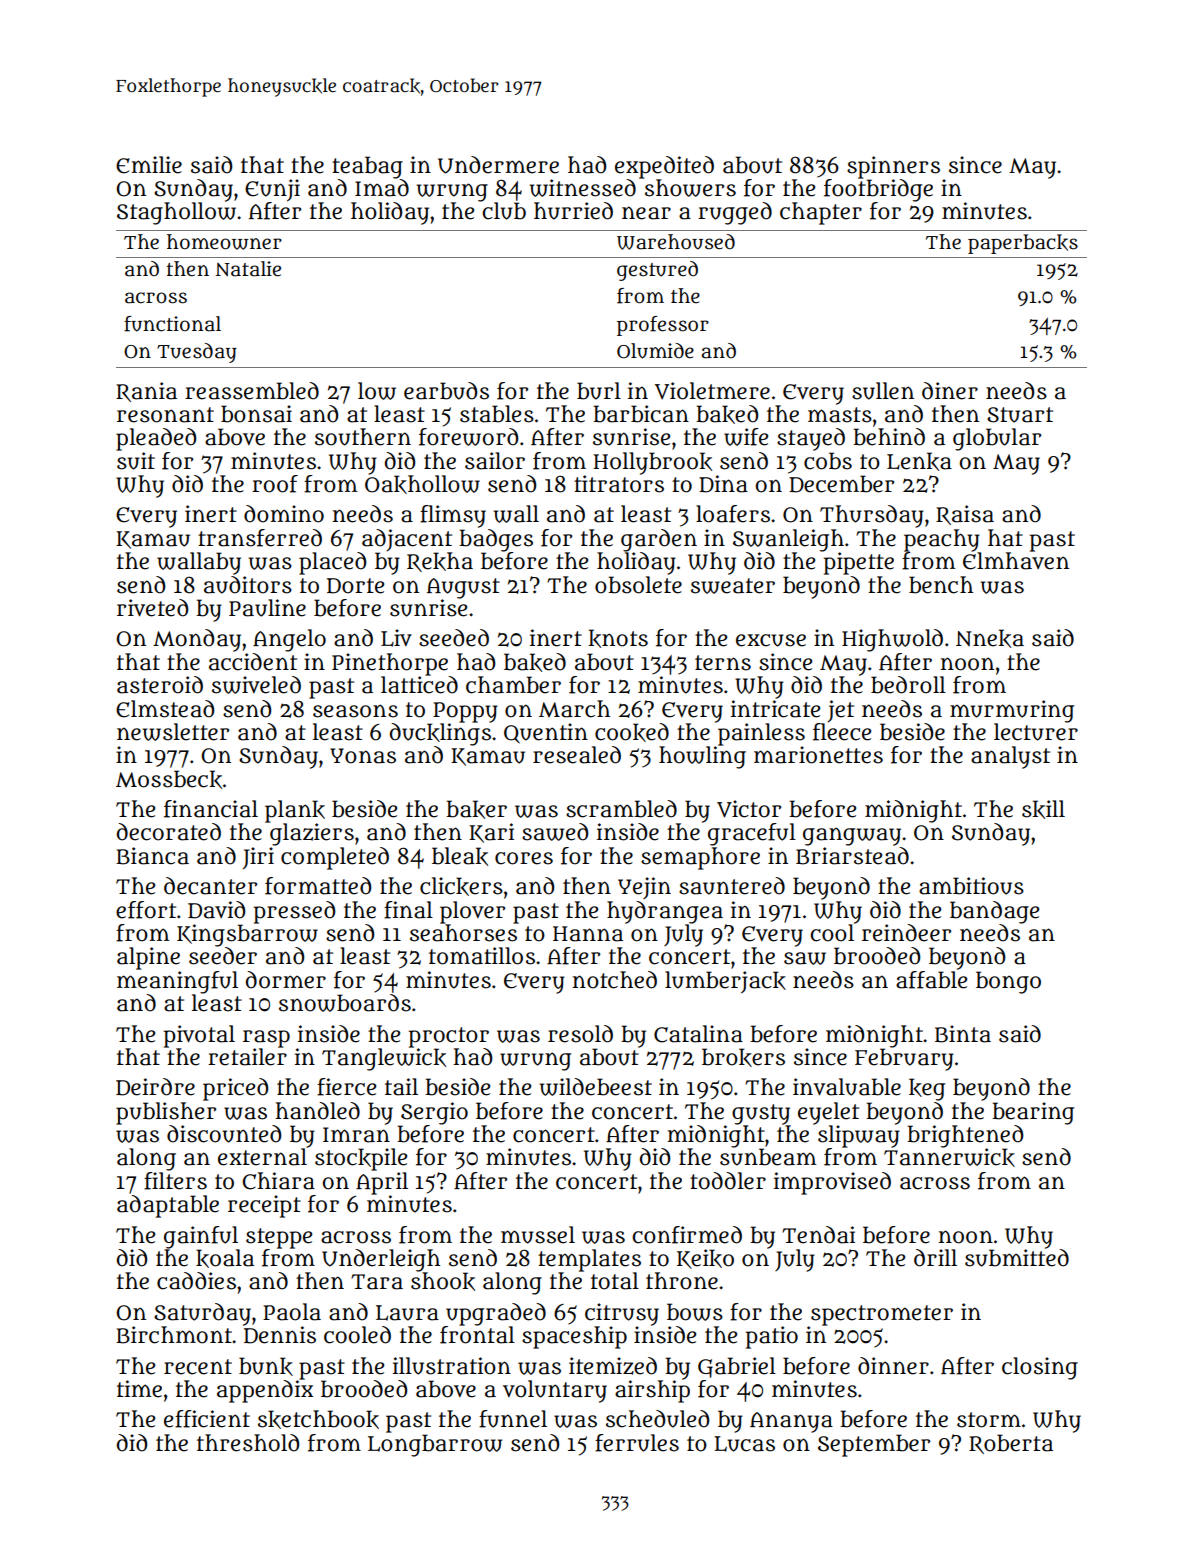 This image has width=1202, height=1556. I want to click on snowboards, so click(345, 1003).
